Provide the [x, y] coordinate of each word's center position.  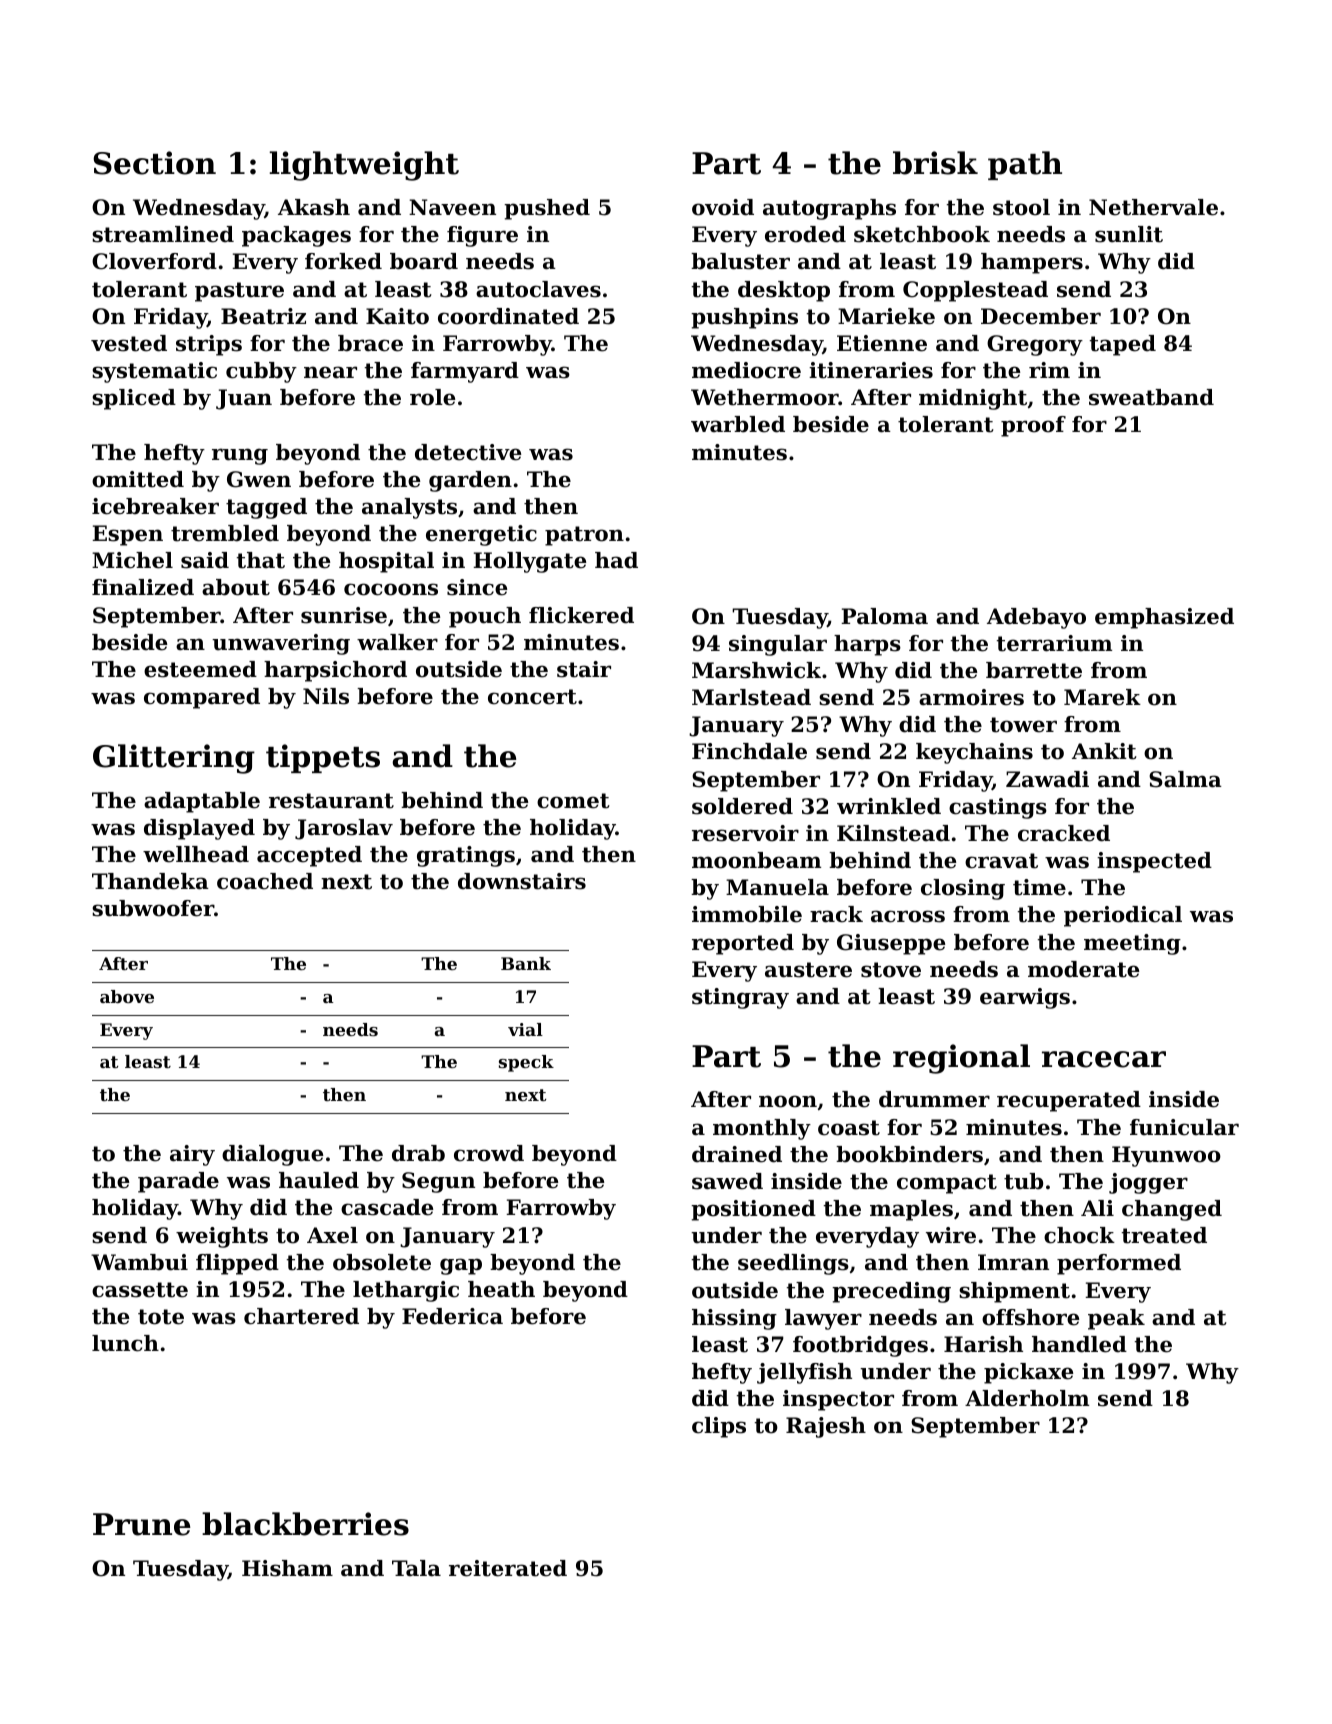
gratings [466, 856]
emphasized [1164, 618]
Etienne [882, 343]
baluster [740, 261]
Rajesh [826, 1427]
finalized [143, 587]
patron [584, 536]
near [330, 372]
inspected [1154, 862]
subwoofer [153, 908]
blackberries [305, 1524]
